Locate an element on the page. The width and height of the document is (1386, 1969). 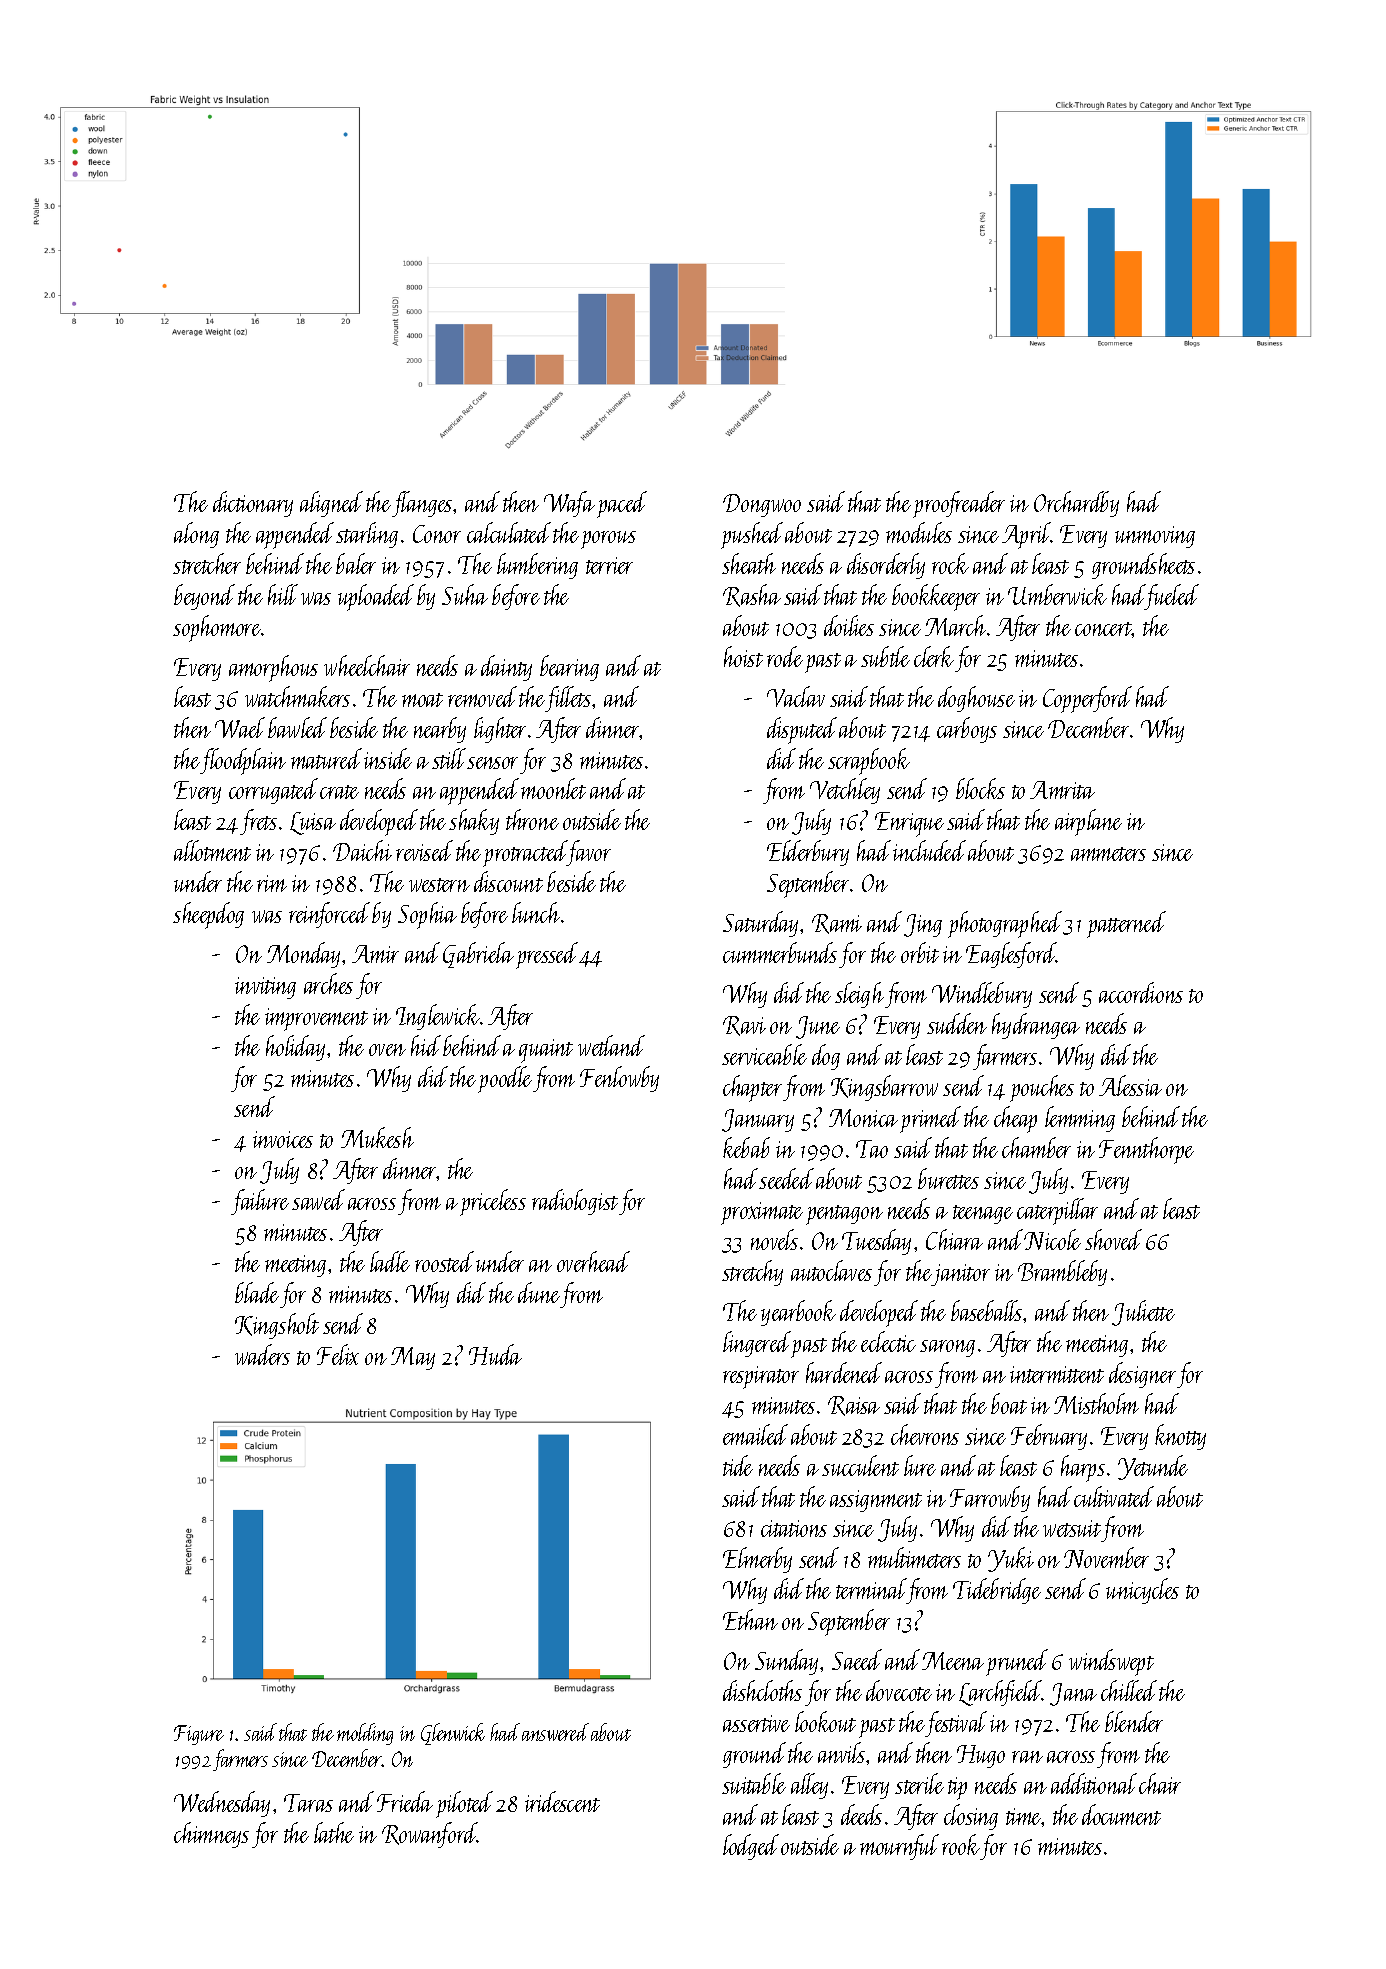
chimneys is located at coordinates (211, 1835).
